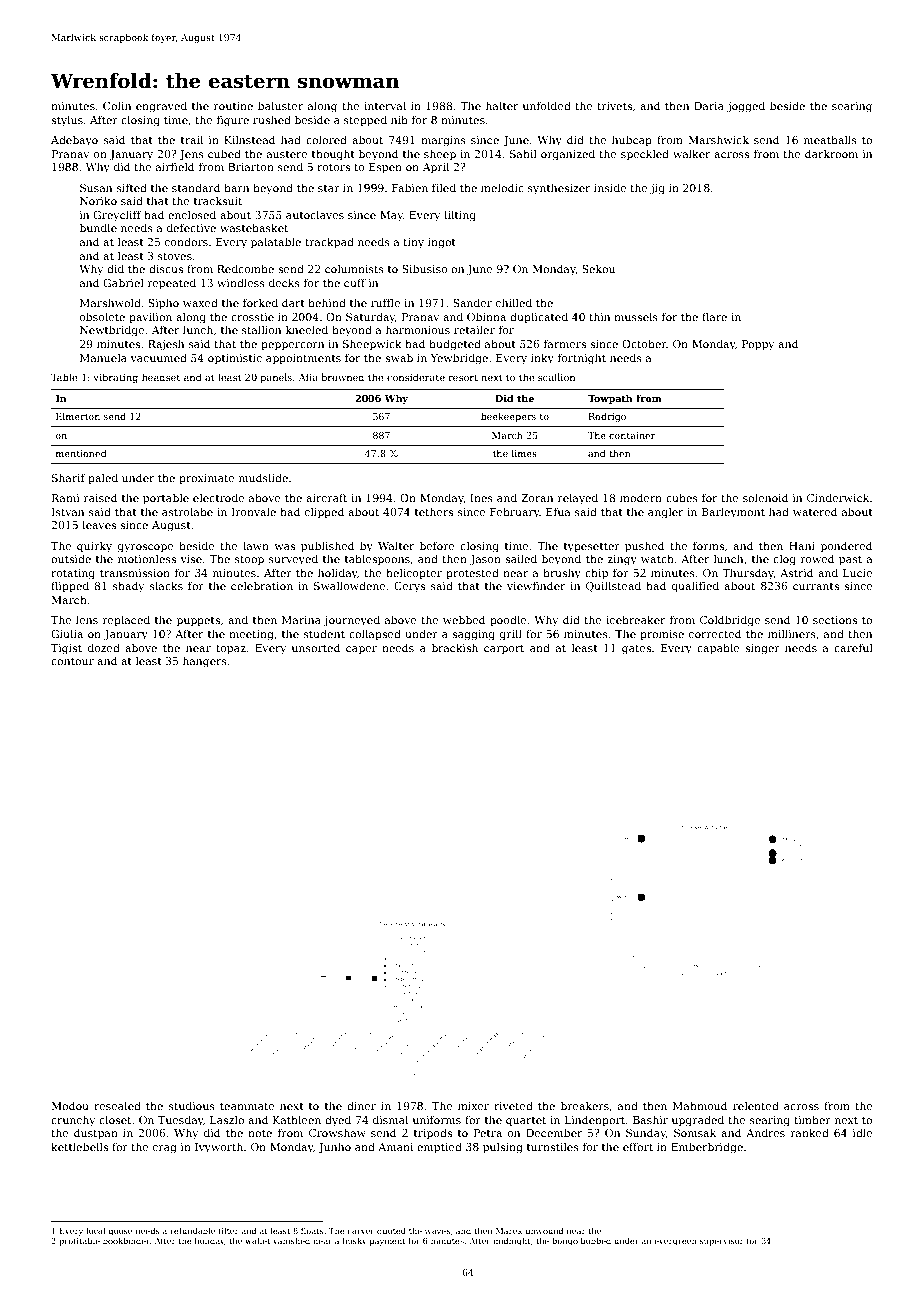 Image resolution: width=924 pixels, height=1308 pixels. Describe the element at coordinates (596, 1240) in the screenshot. I see `bobbed` at that location.
